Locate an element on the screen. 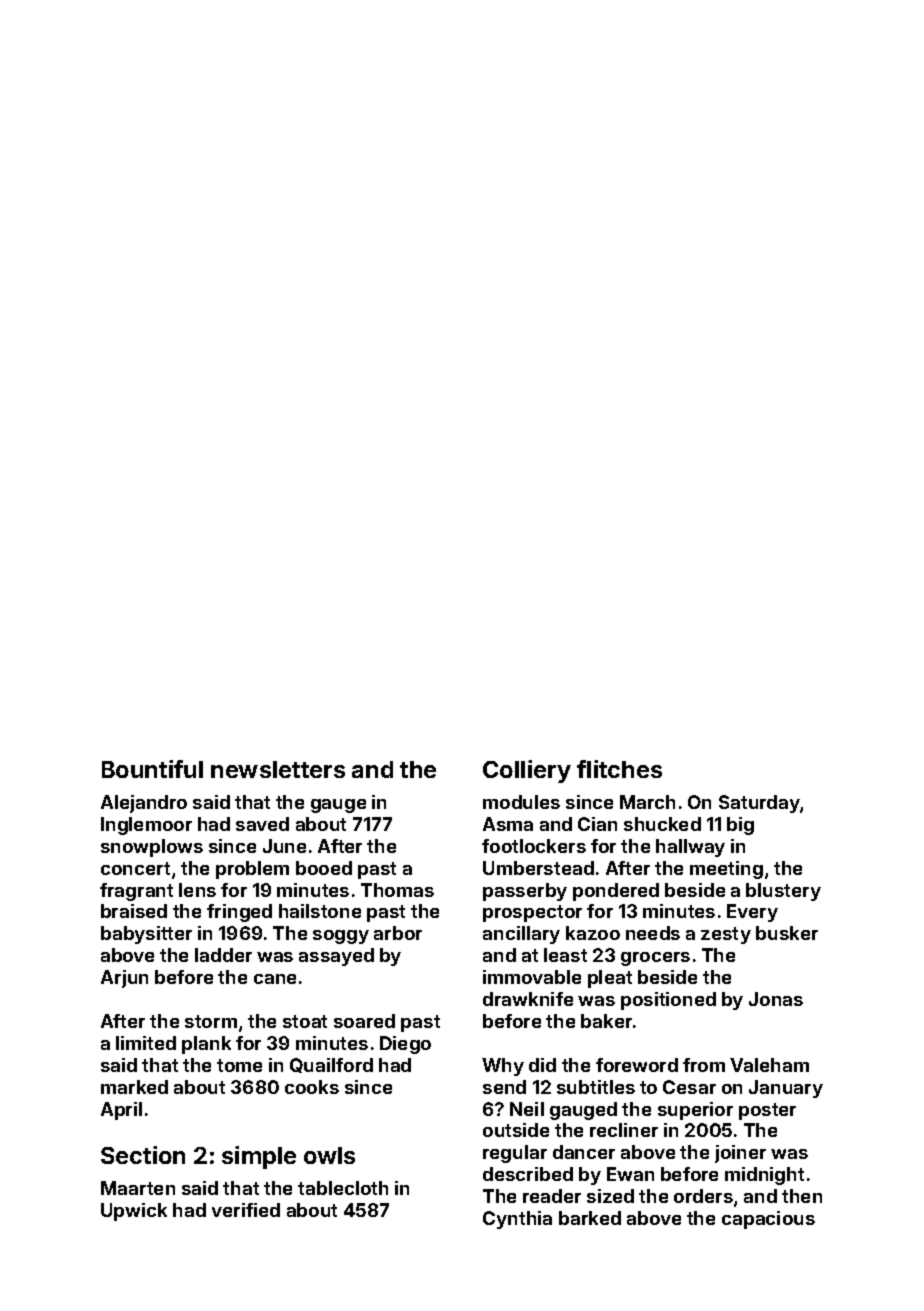 The width and height of the screenshot is (924, 1311). joiner is located at coordinates (740, 1154).
